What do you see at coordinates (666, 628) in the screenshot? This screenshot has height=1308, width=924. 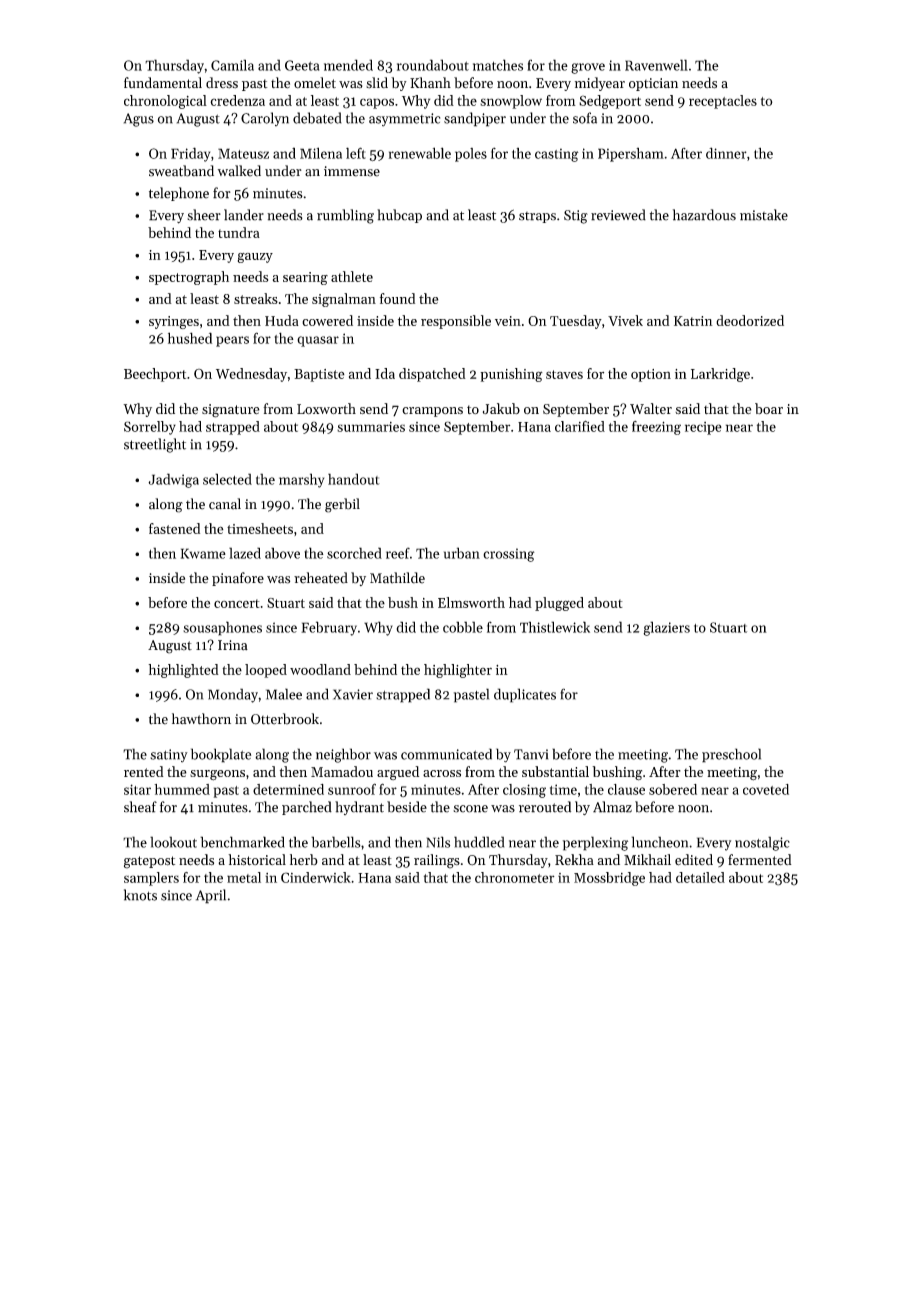 I see `glaziers` at bounding box center [666, 628].
